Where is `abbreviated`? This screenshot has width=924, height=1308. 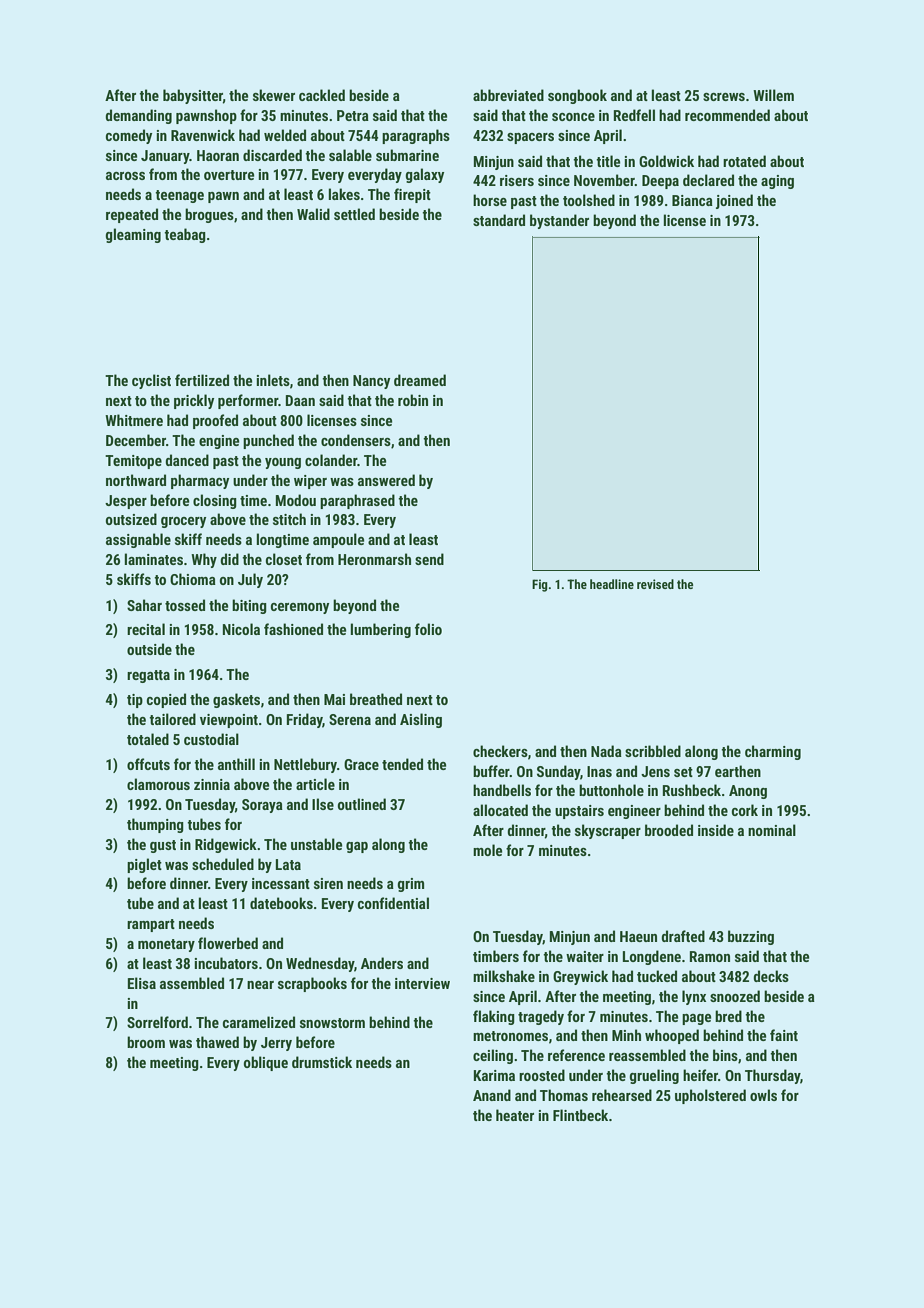 abbreviated is located at coordinates (508, 95).
